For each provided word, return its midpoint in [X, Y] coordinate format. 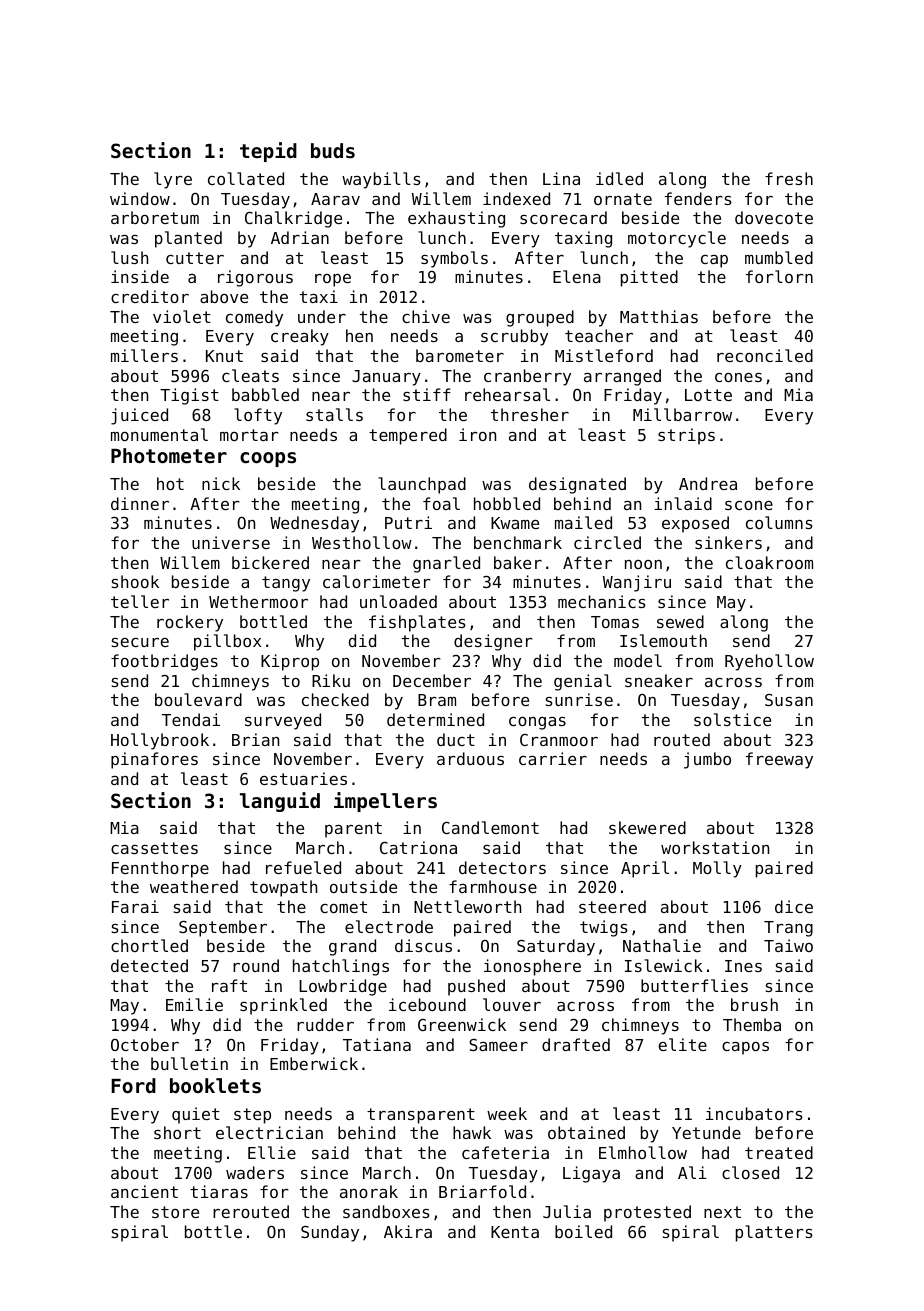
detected [149, 965]
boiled [583, 1231]
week [507, 1113]
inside [140, 276]
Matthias [659, 316]
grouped [540, 318]
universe [231, 542]
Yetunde [706, 1132]
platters [774, 1233]
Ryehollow [769, 662]
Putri [408, 522]
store [175, 1212]
